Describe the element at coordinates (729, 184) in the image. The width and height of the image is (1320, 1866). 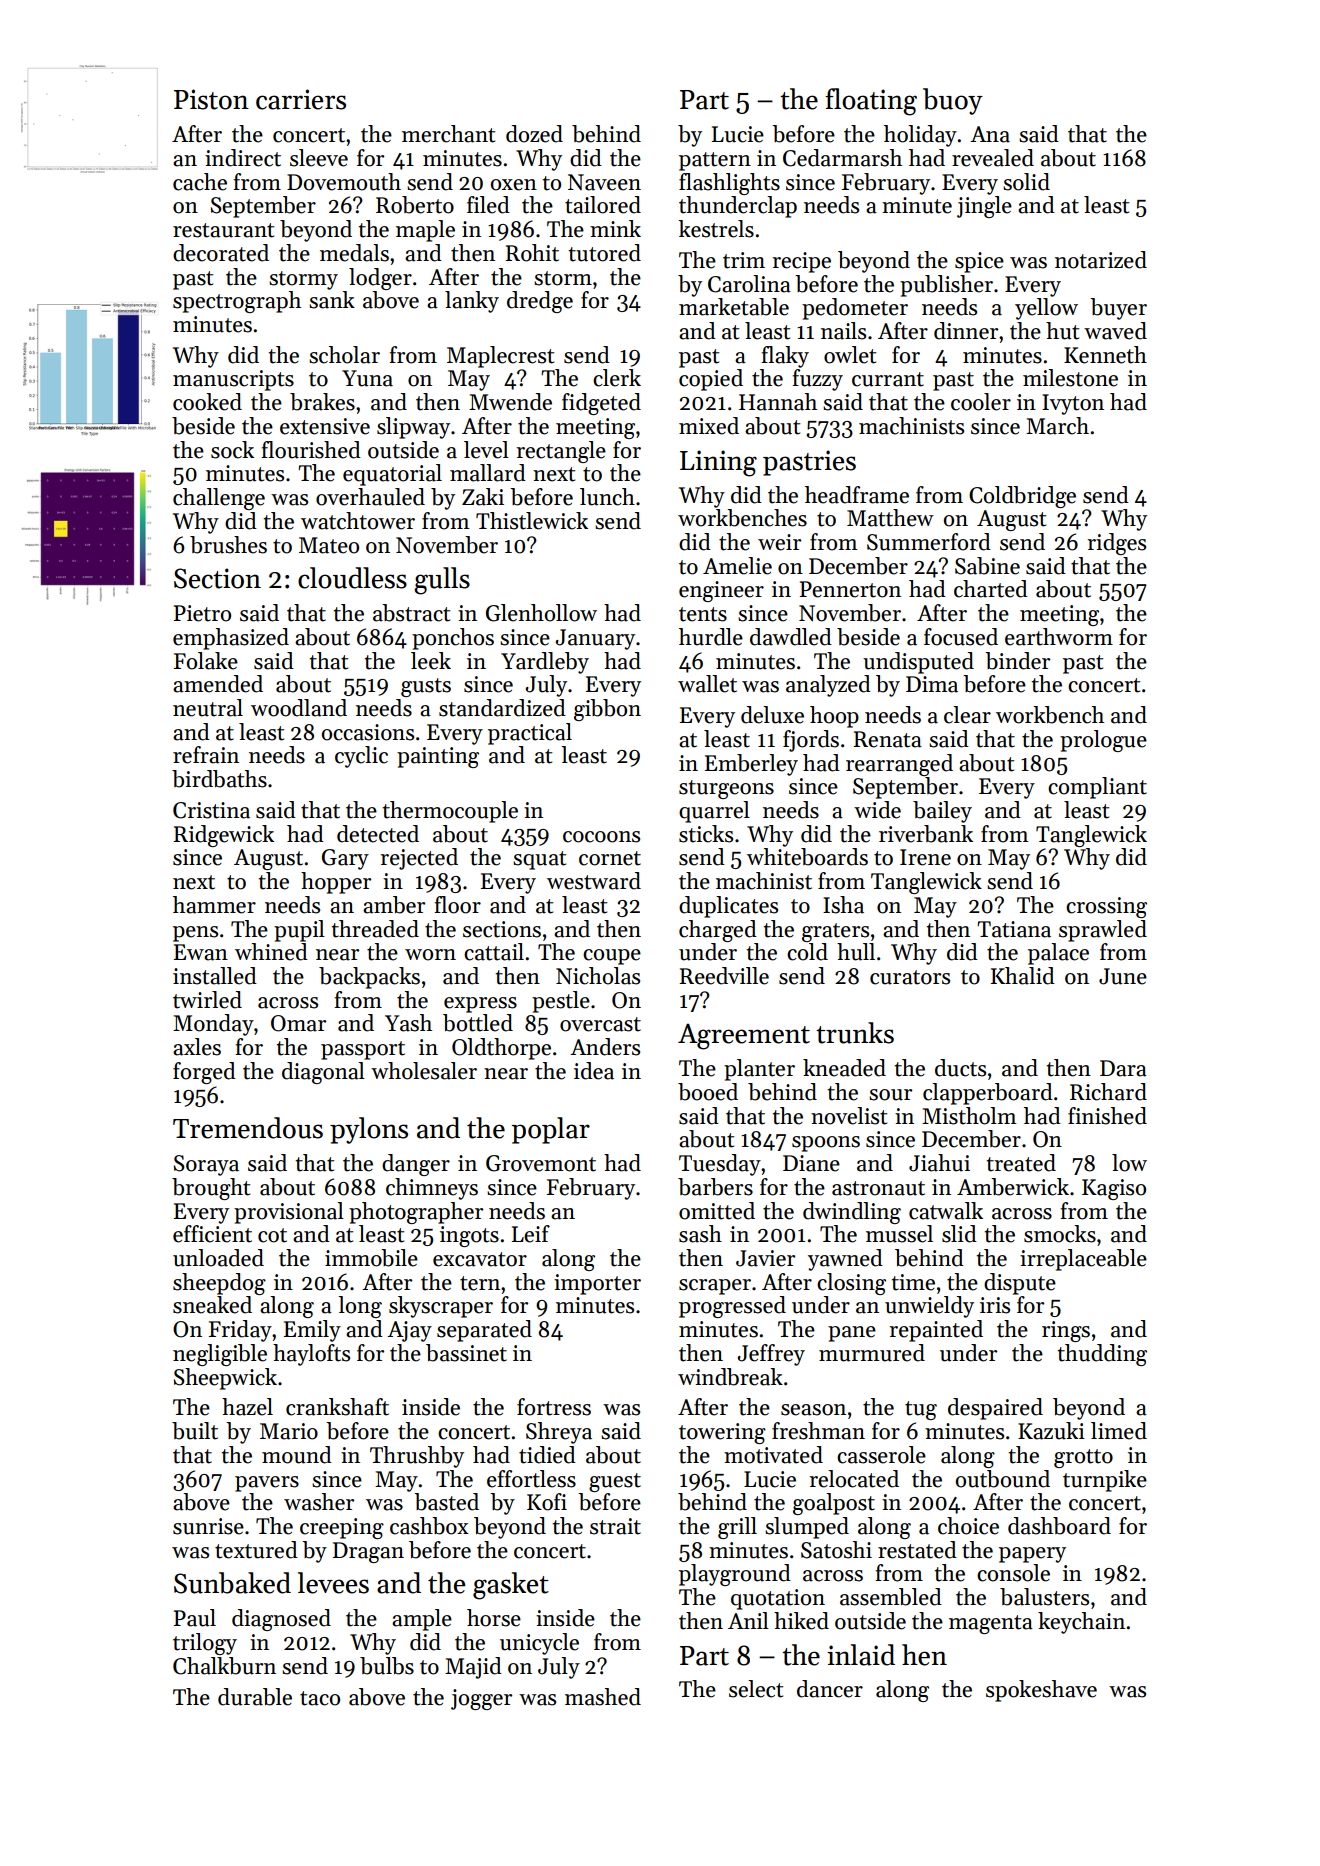
I see `flashlights` at that location.
